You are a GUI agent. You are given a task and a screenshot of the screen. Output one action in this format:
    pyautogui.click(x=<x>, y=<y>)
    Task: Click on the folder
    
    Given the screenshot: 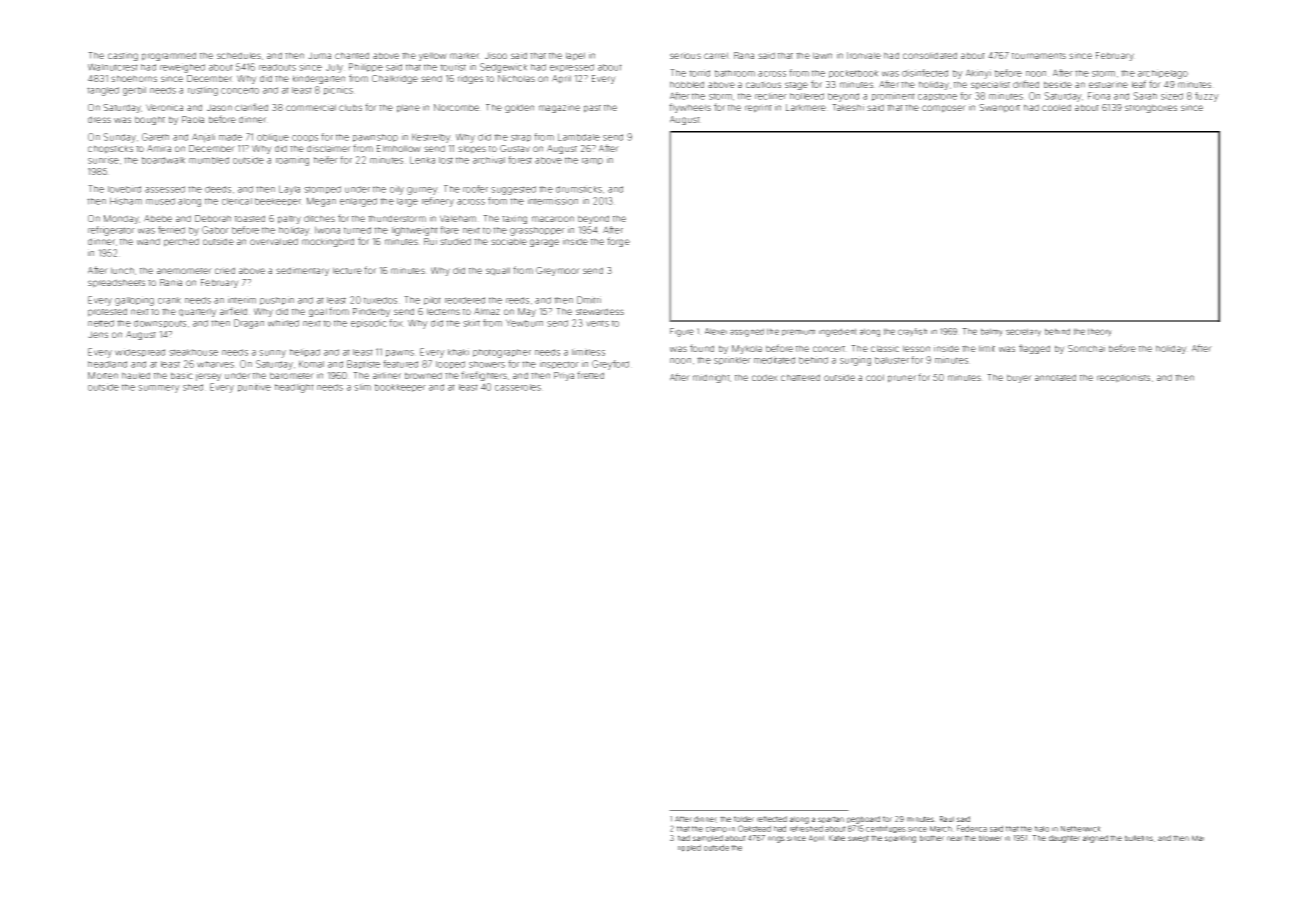 What is the action you would take?
    pyautogui.click(x=744, y=819)
